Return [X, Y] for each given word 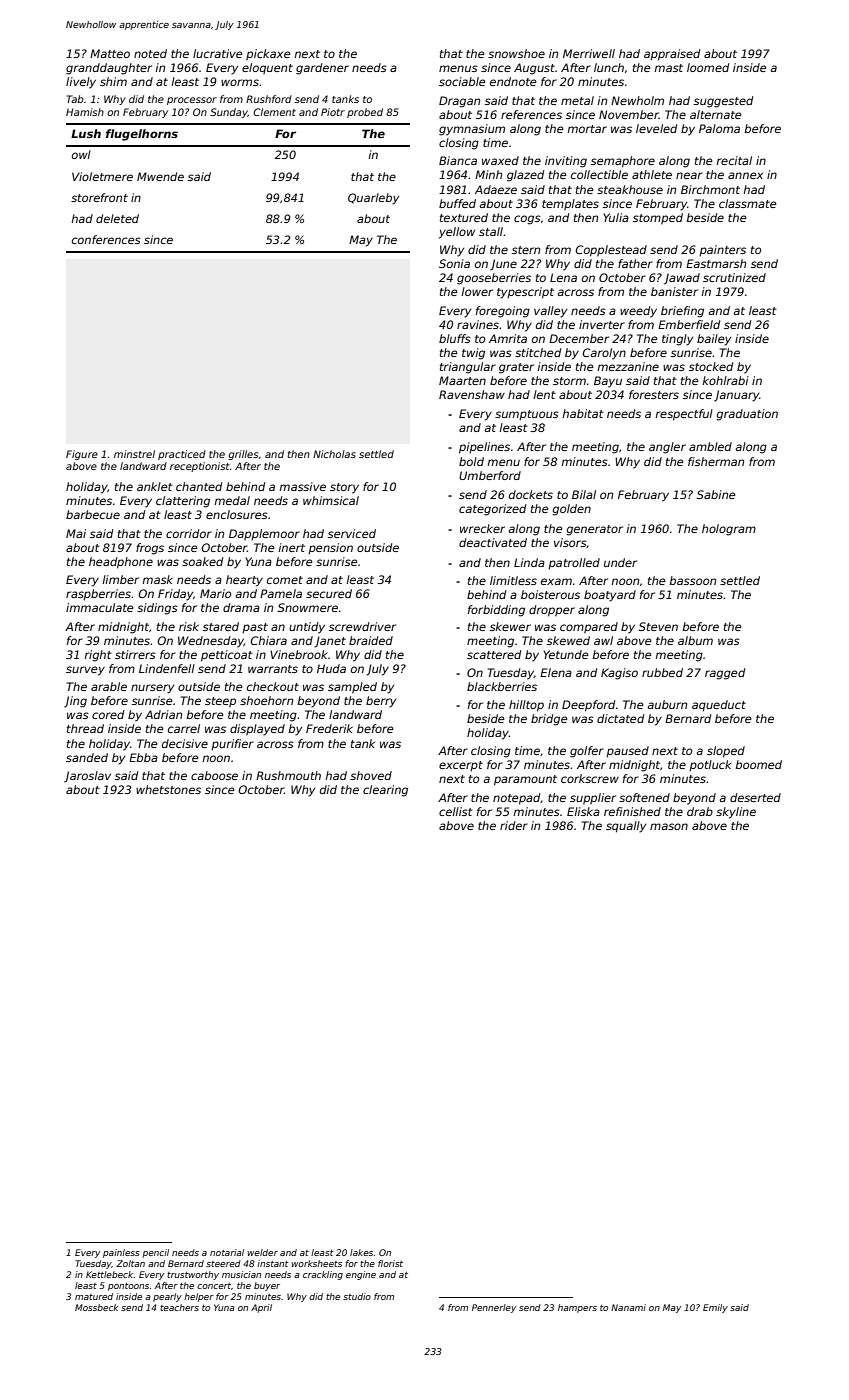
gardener [322, 69]
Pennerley [494, 1308]
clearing [385, 791]
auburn [667, 704]
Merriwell [589, 53]
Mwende [160, 176]
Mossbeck [97, 1307]
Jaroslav [87, 777]
